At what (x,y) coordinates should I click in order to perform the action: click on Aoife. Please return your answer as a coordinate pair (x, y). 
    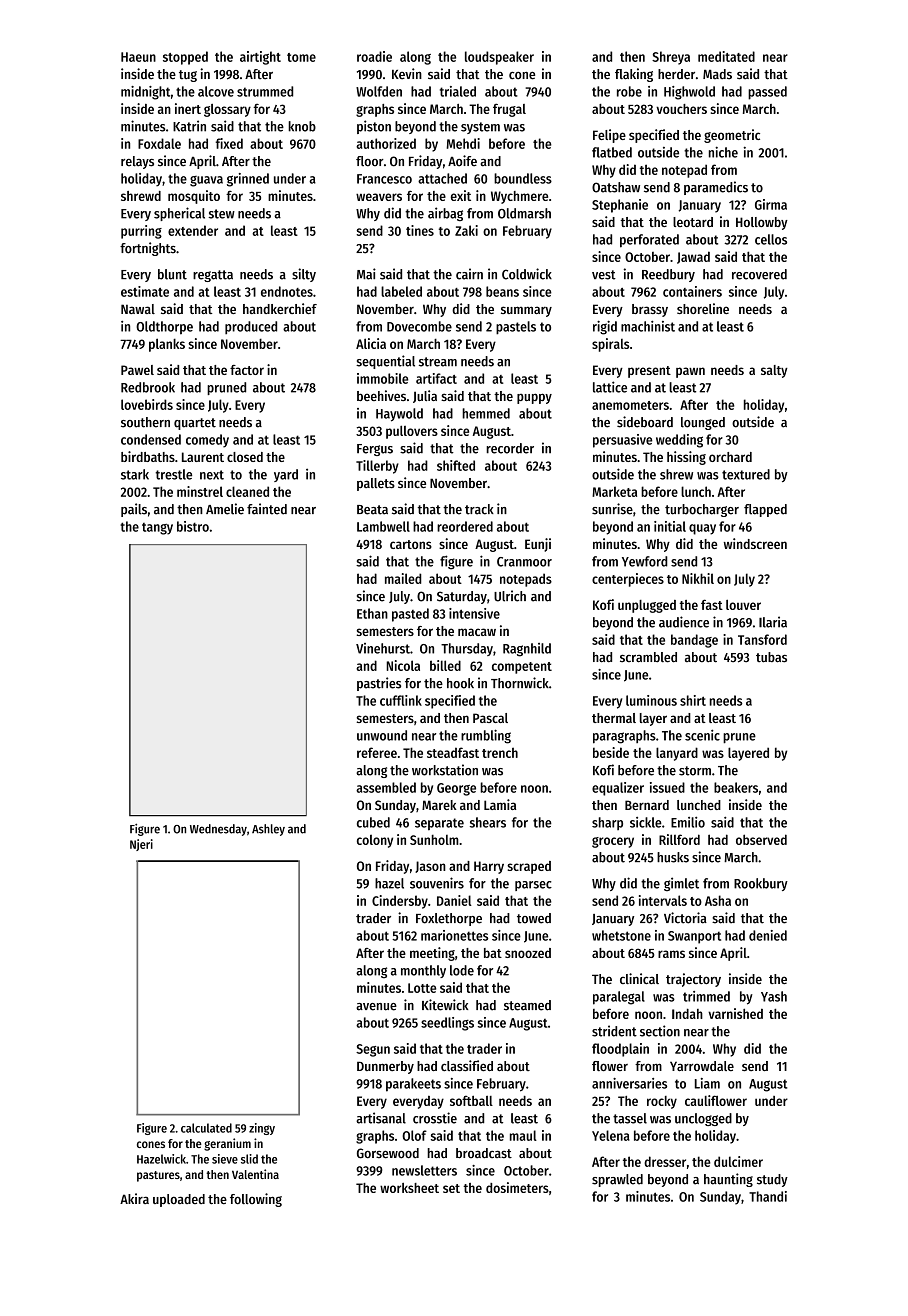
    Looking at the image, I should click on (462, 161).
